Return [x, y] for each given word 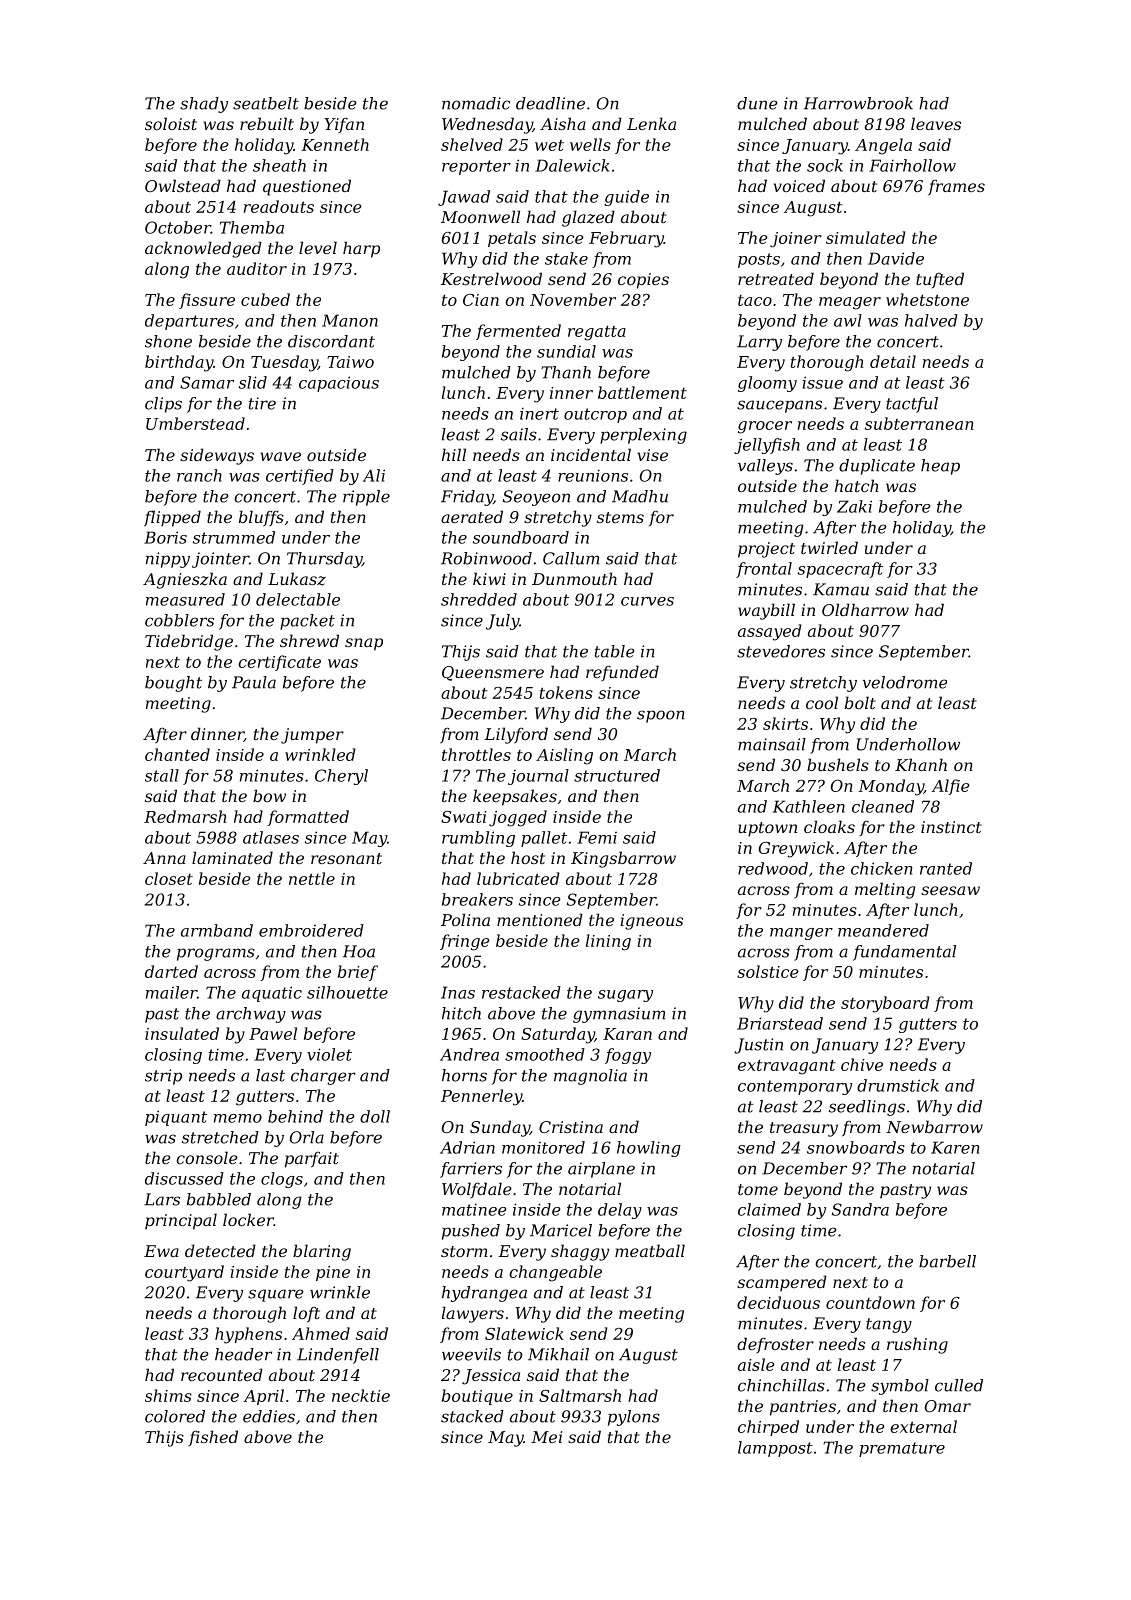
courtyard [184, 1273]
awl [848, 320]
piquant [176, 1118]
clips [163, 405]
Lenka [651, 123]
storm [464, 1251]
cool [822, 702]
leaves [936, 123]
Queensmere [493, 673]
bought [173, 684]
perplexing [643, 436]
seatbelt [266, 103]
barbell [947, 1261]
